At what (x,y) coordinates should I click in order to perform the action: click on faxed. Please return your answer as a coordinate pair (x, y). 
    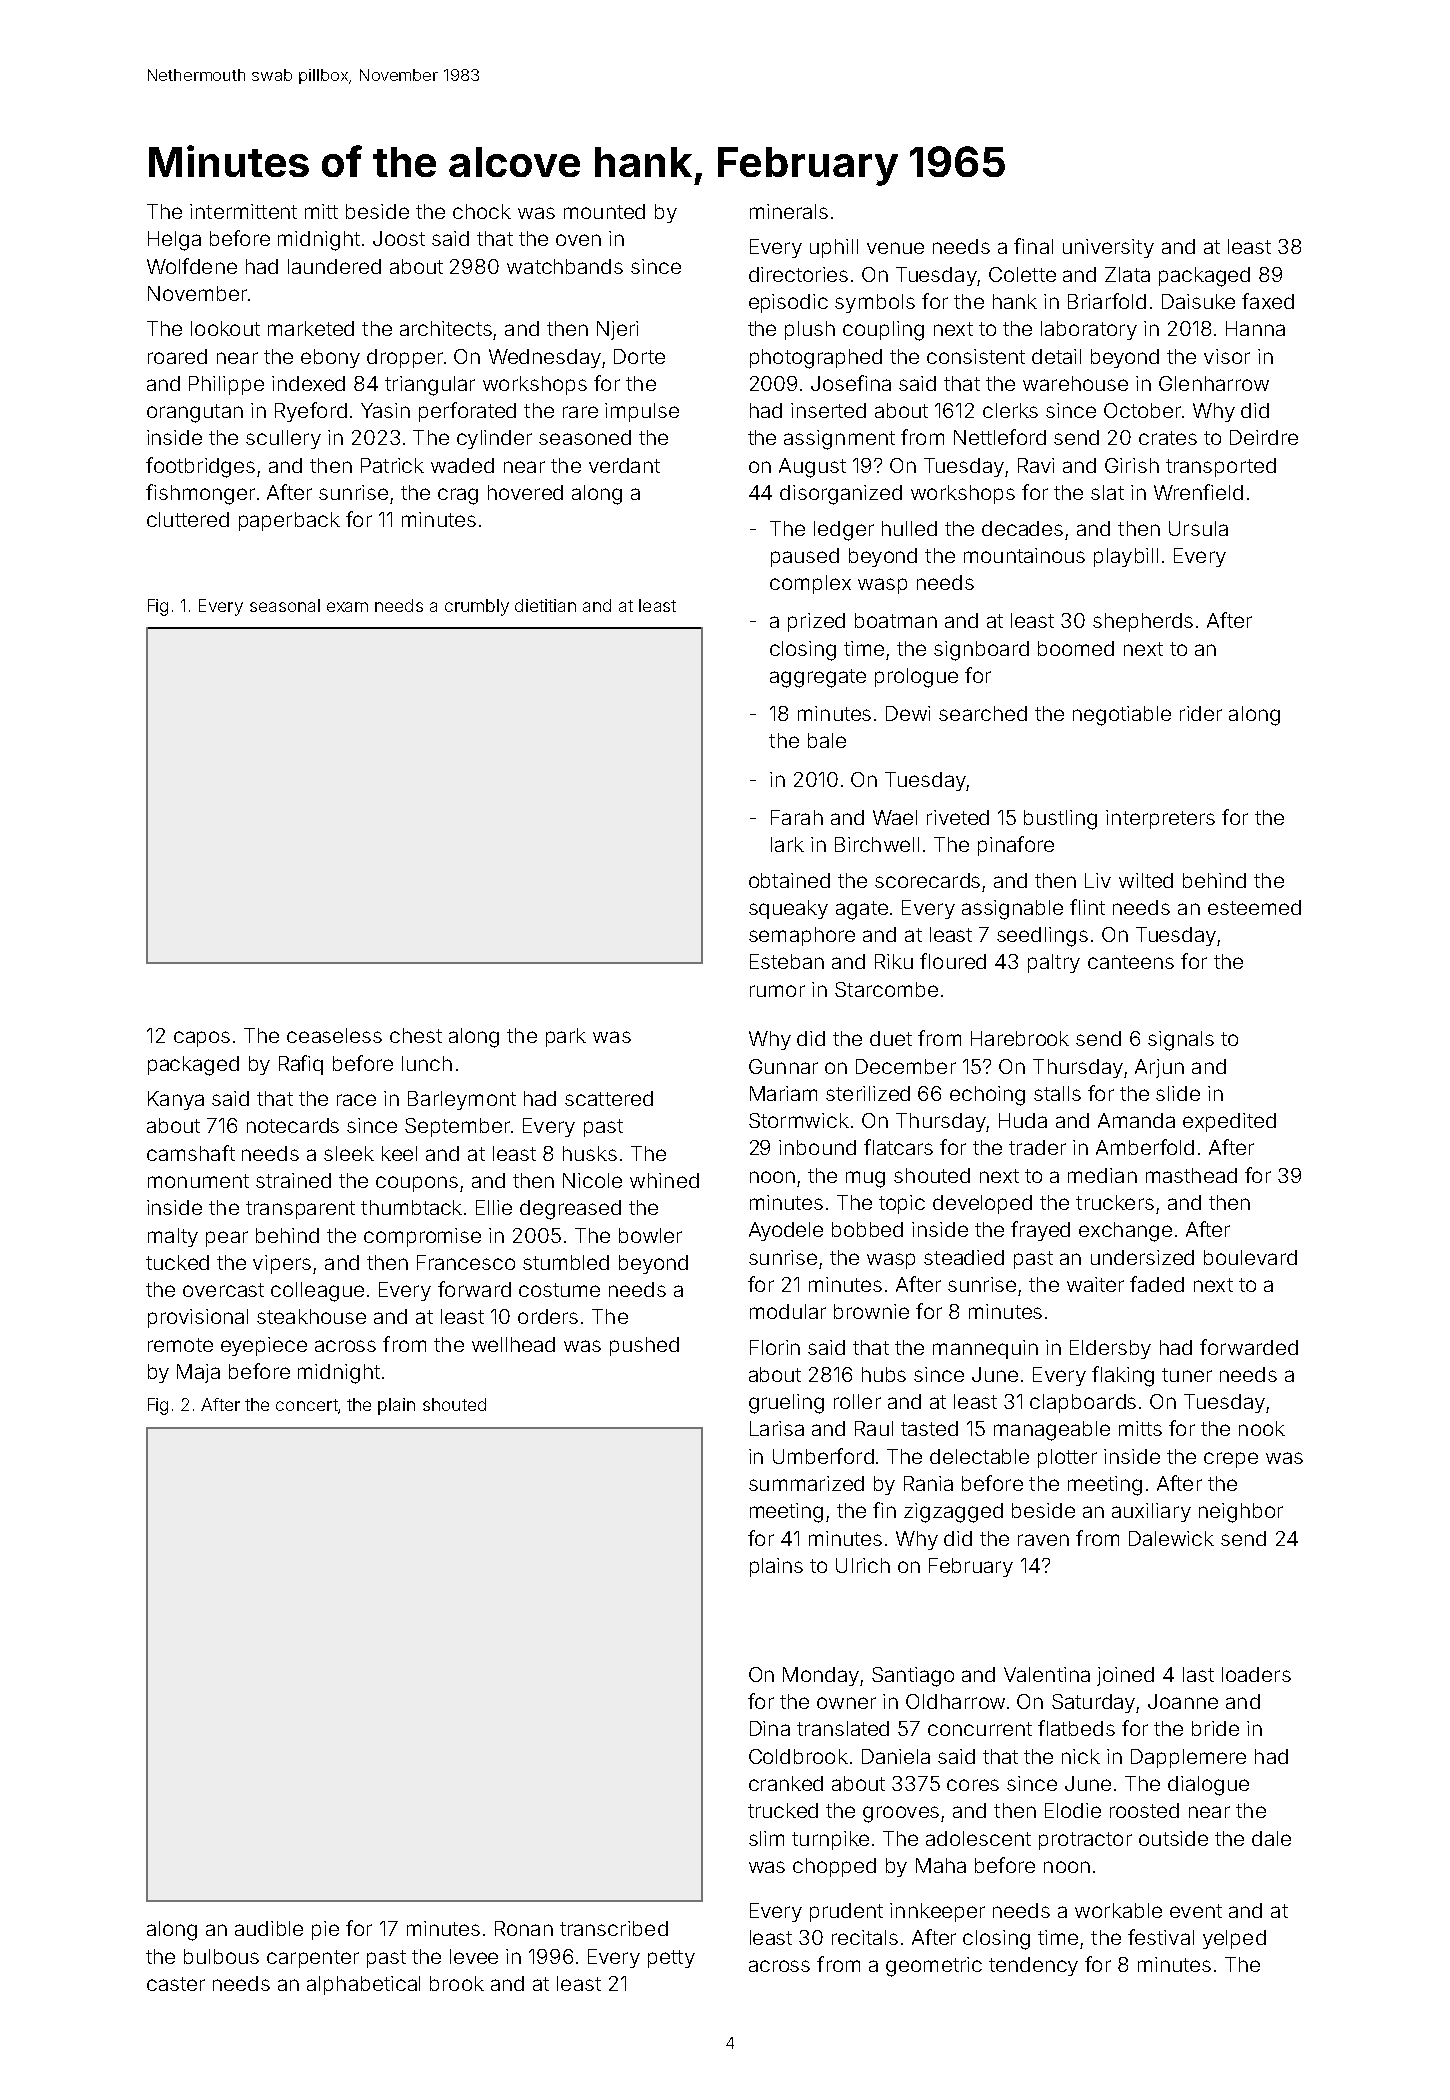
    Looking at the image, I should click on (1268, 301).
